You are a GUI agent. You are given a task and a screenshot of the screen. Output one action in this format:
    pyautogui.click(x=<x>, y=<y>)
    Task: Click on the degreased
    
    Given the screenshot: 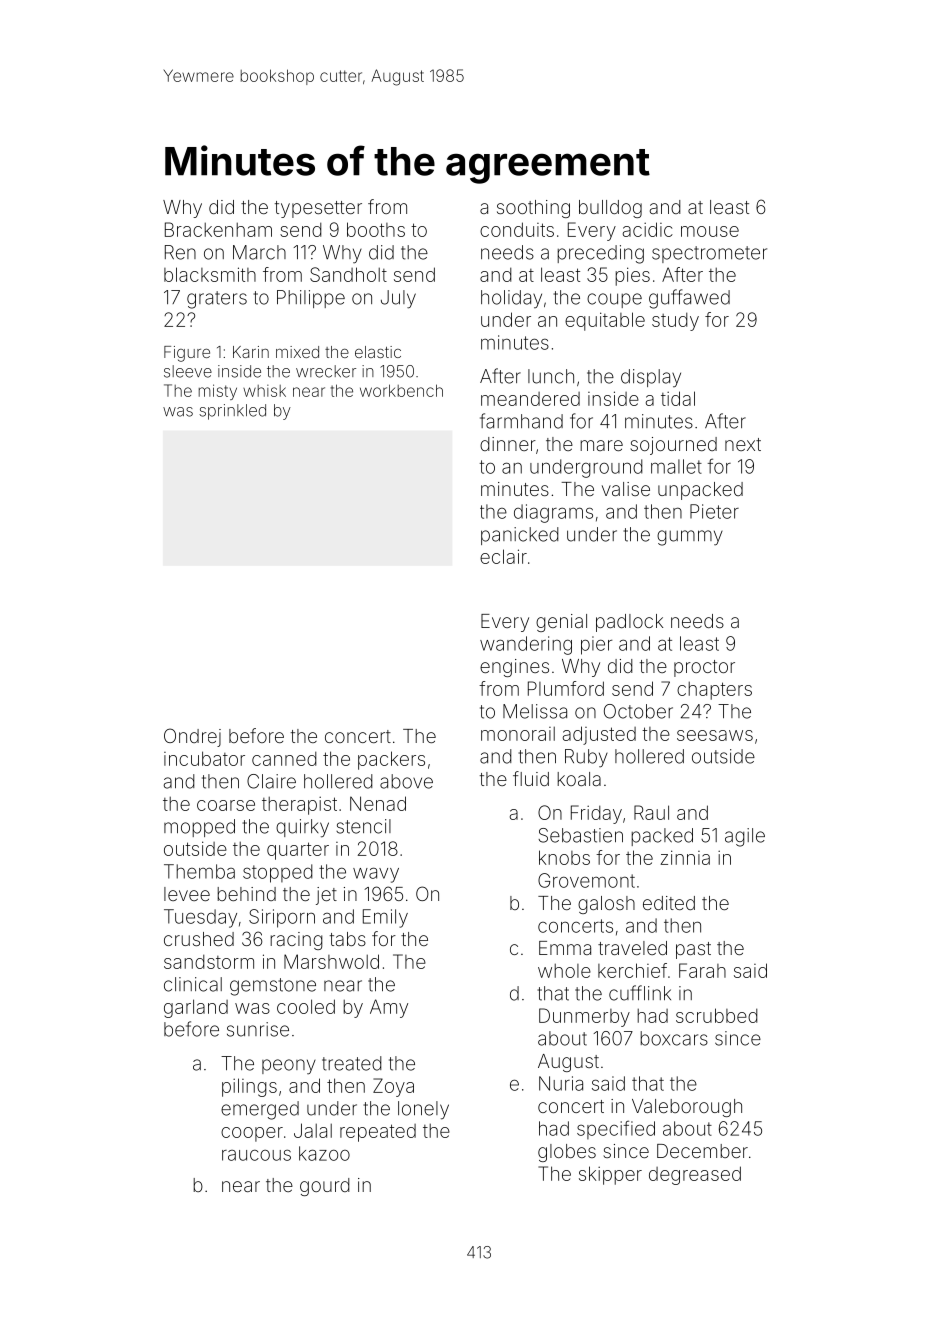 What is the action you would take?
    pyautogui.click(x=695, y=1175)
